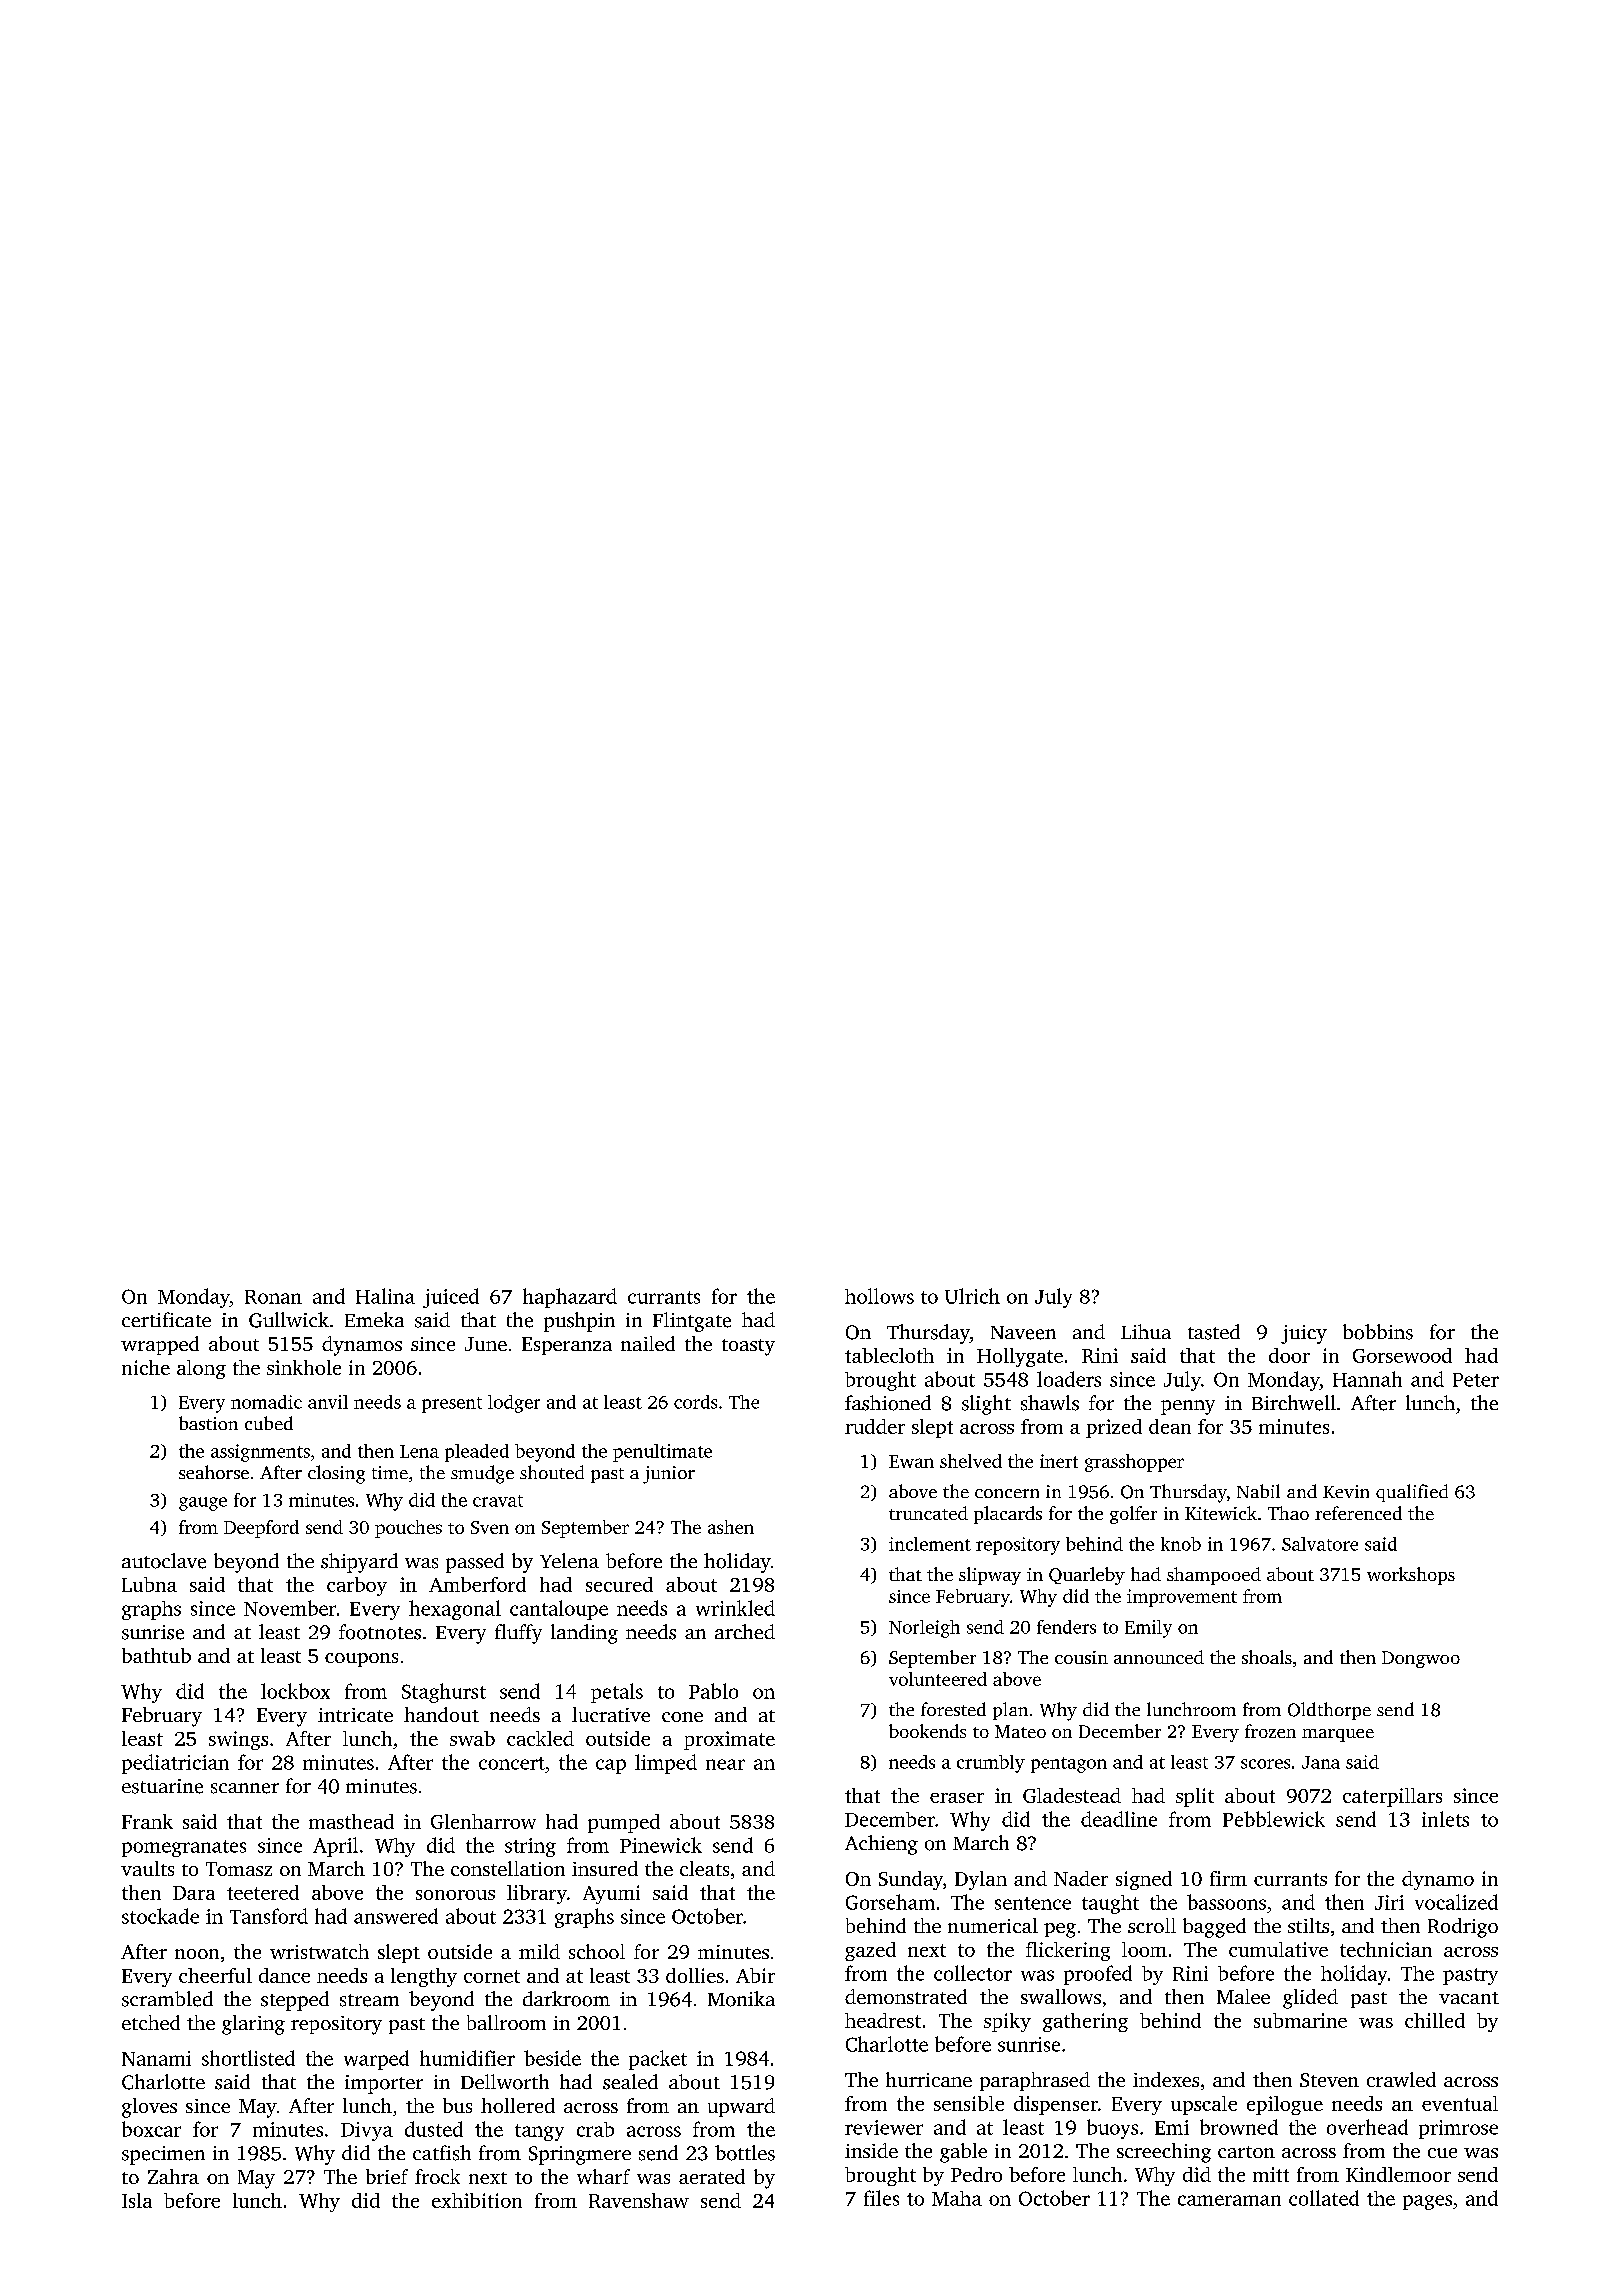 The height and width of the image is (2292, 1620). What do you see at coordinates (669, 1475) in the image?
I see `junior` at bounding box center [669, 1475].
